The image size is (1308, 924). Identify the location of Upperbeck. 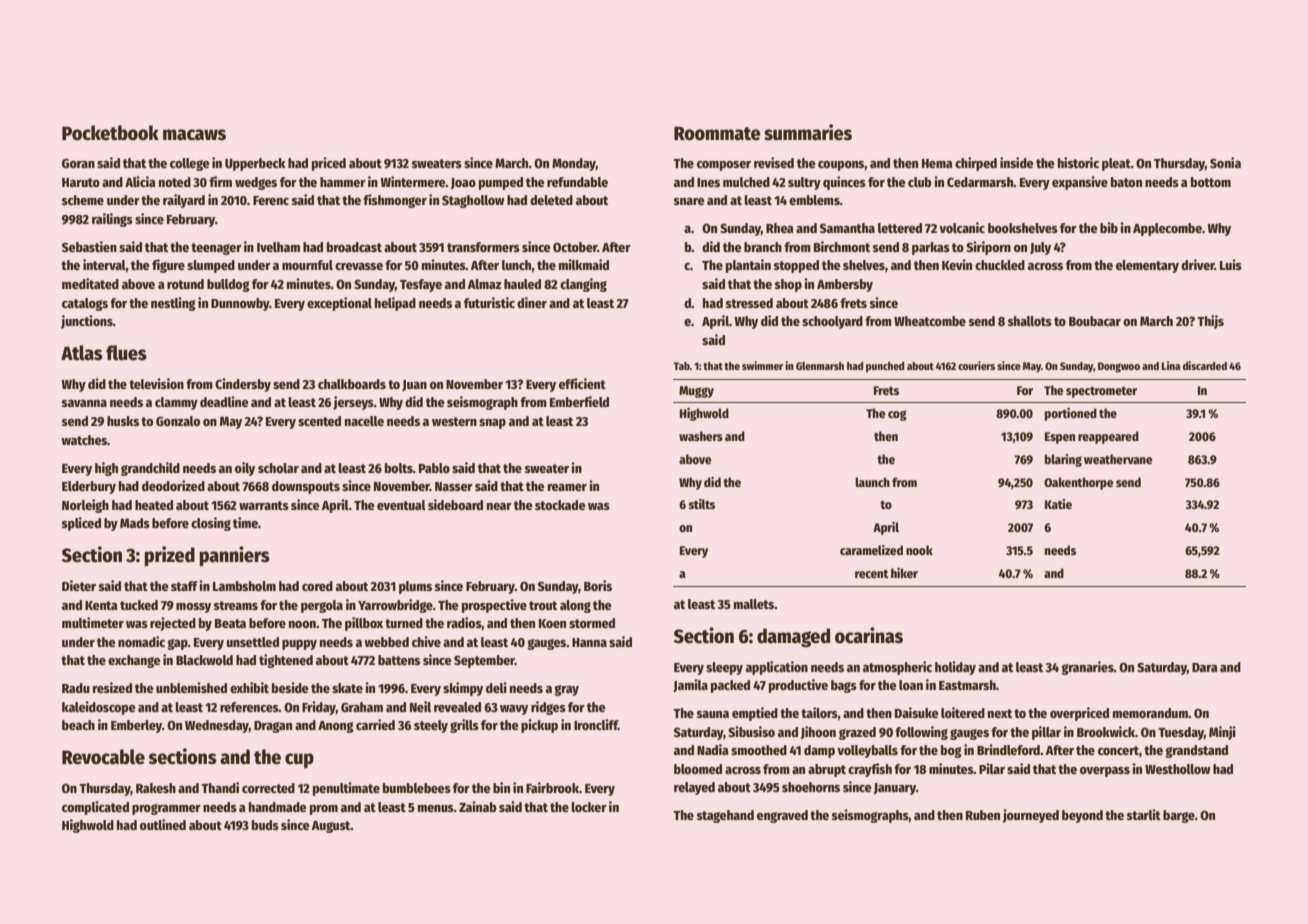
(255, 164).
